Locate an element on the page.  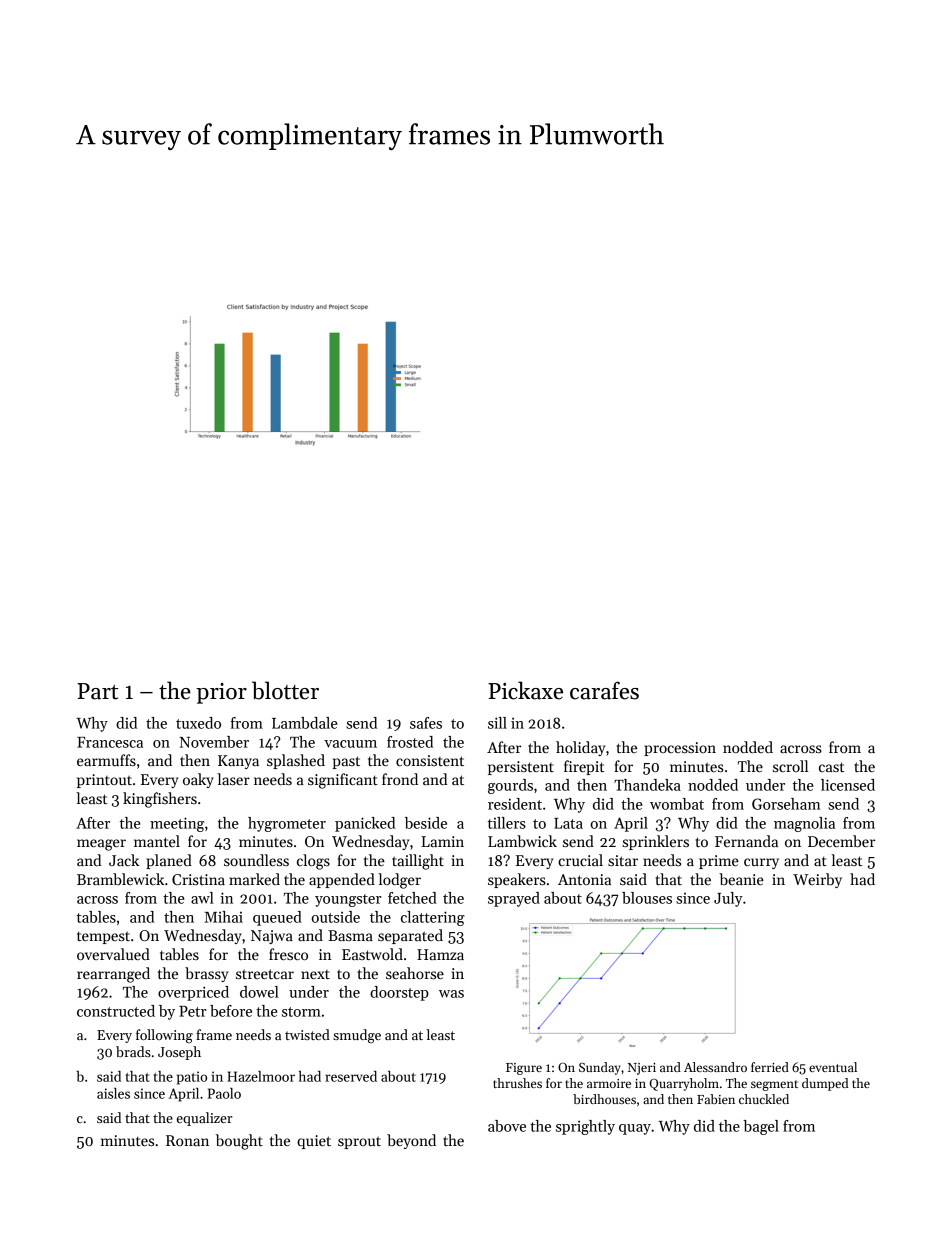
Pickaxe is located at coordinates (525, 690).
